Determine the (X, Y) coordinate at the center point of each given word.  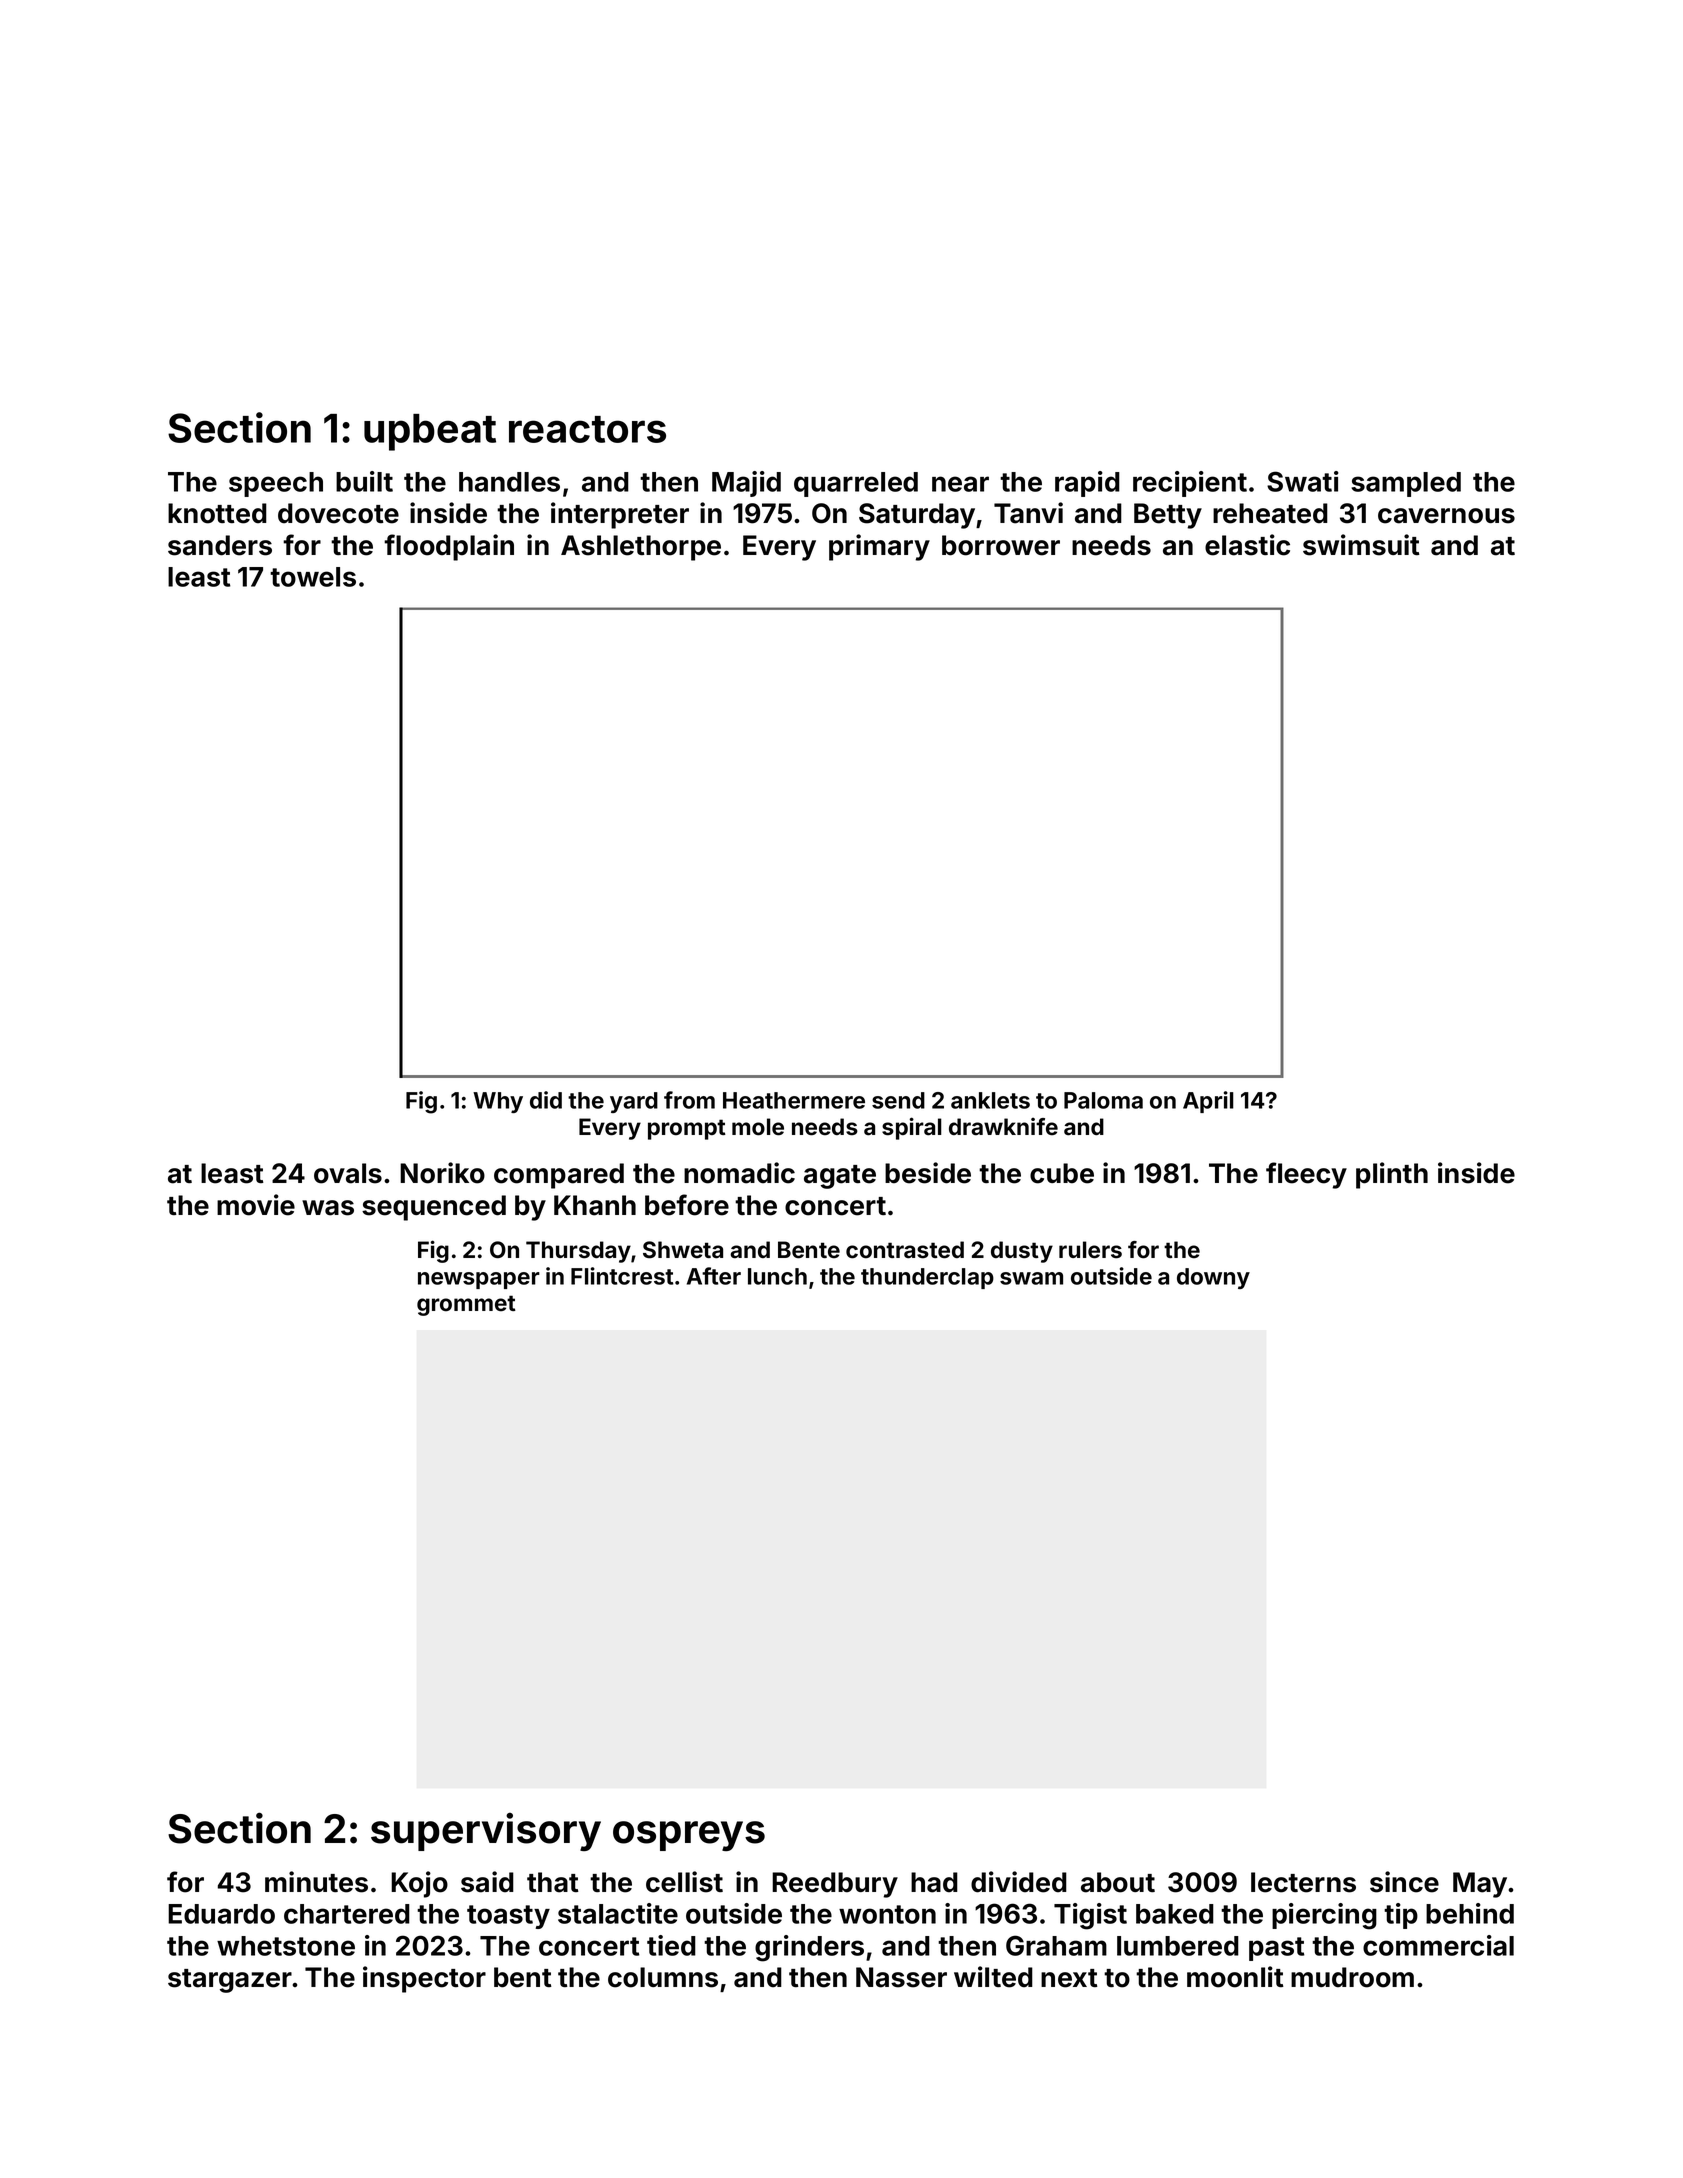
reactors (587, 429)
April (1208, 1102)
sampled (1406, 484)
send (898, 1100)
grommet (466, 1305)
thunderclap (927, 1278)
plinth (1392, 1175)
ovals (348, 1173)
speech (276, 484)
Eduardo (221, 1914)
